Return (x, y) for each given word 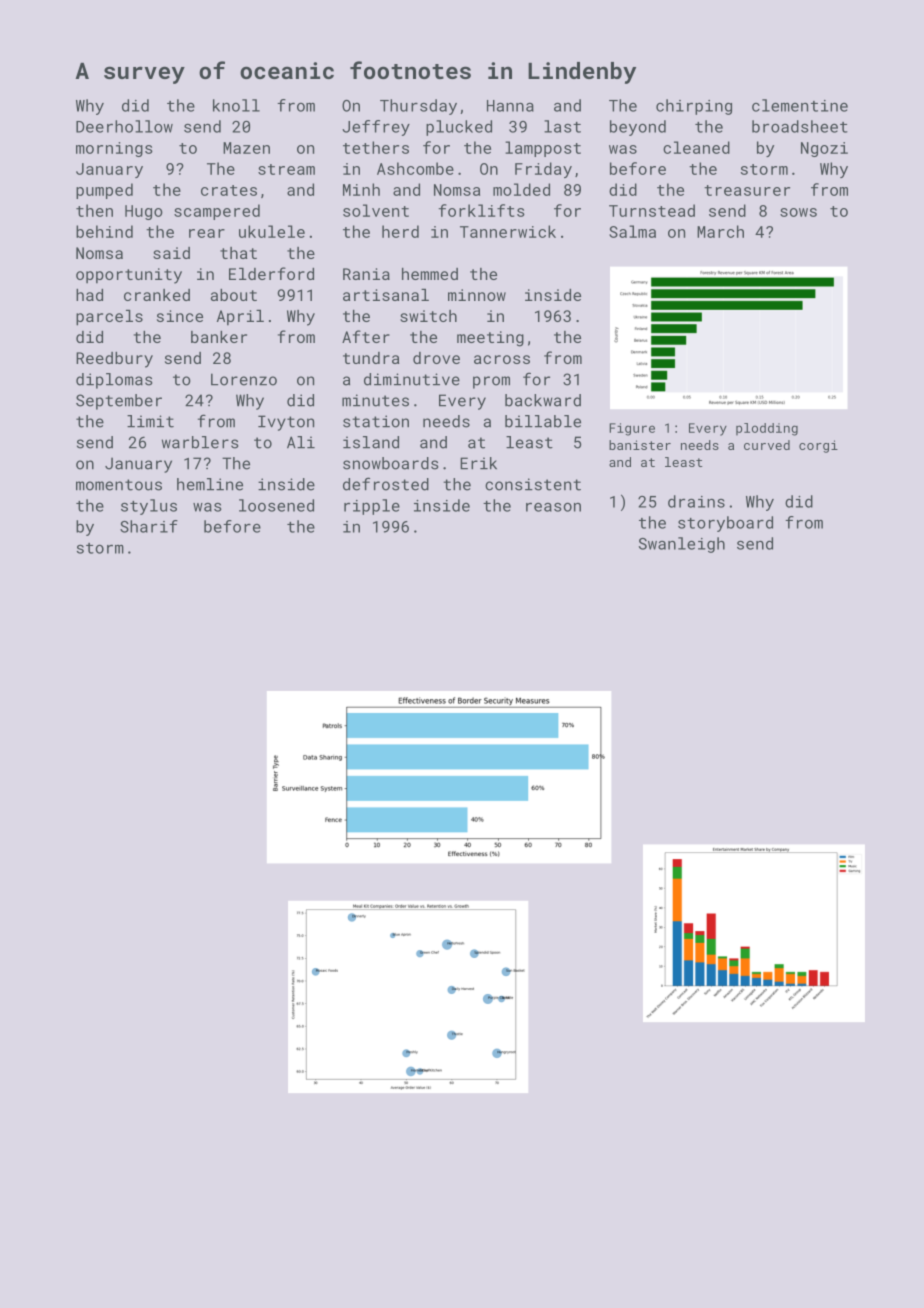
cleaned (696, 147)
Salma (632, 231)
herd (400, 231)
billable (543, 421)
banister (640, 445)
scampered (217, 212)
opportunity (129, 276)
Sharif (149, 526)
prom (491, 382)
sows (798, 212)
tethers (376, 147)
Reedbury (114, 360)
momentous (119, 485)
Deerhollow (124, 126)
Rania (366, 274)
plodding (767, 429)
